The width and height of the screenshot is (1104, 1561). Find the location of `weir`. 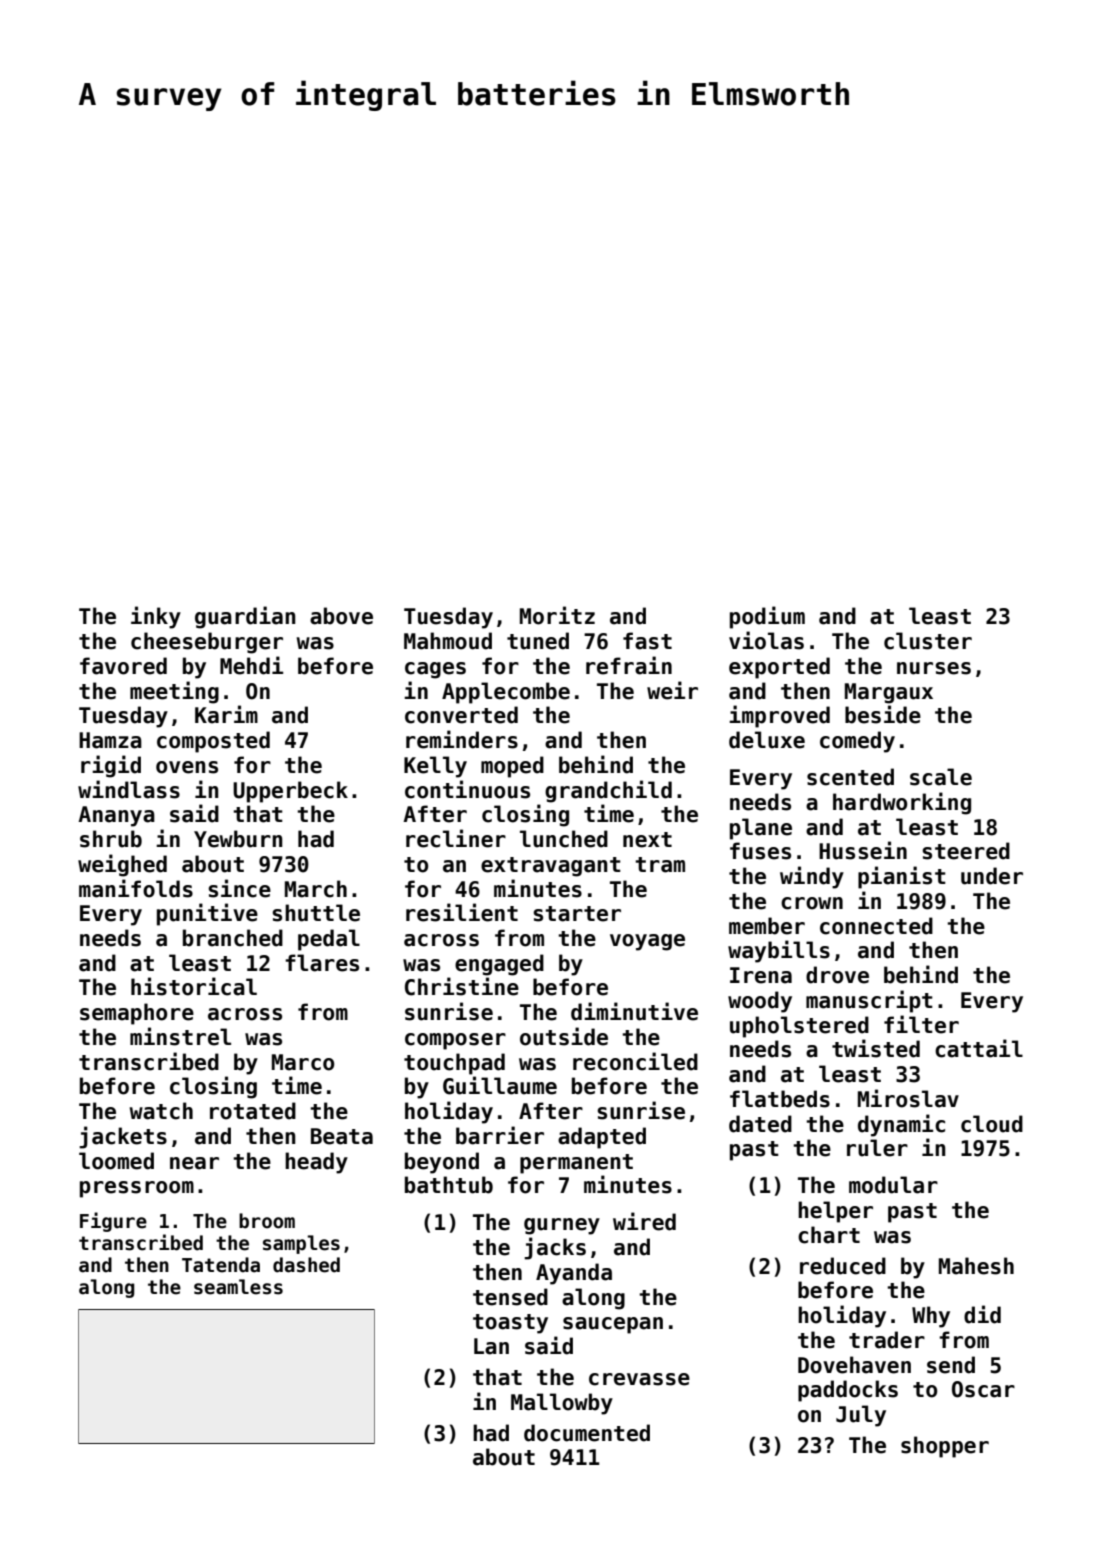

weir is located at coordinates (672, 690).
